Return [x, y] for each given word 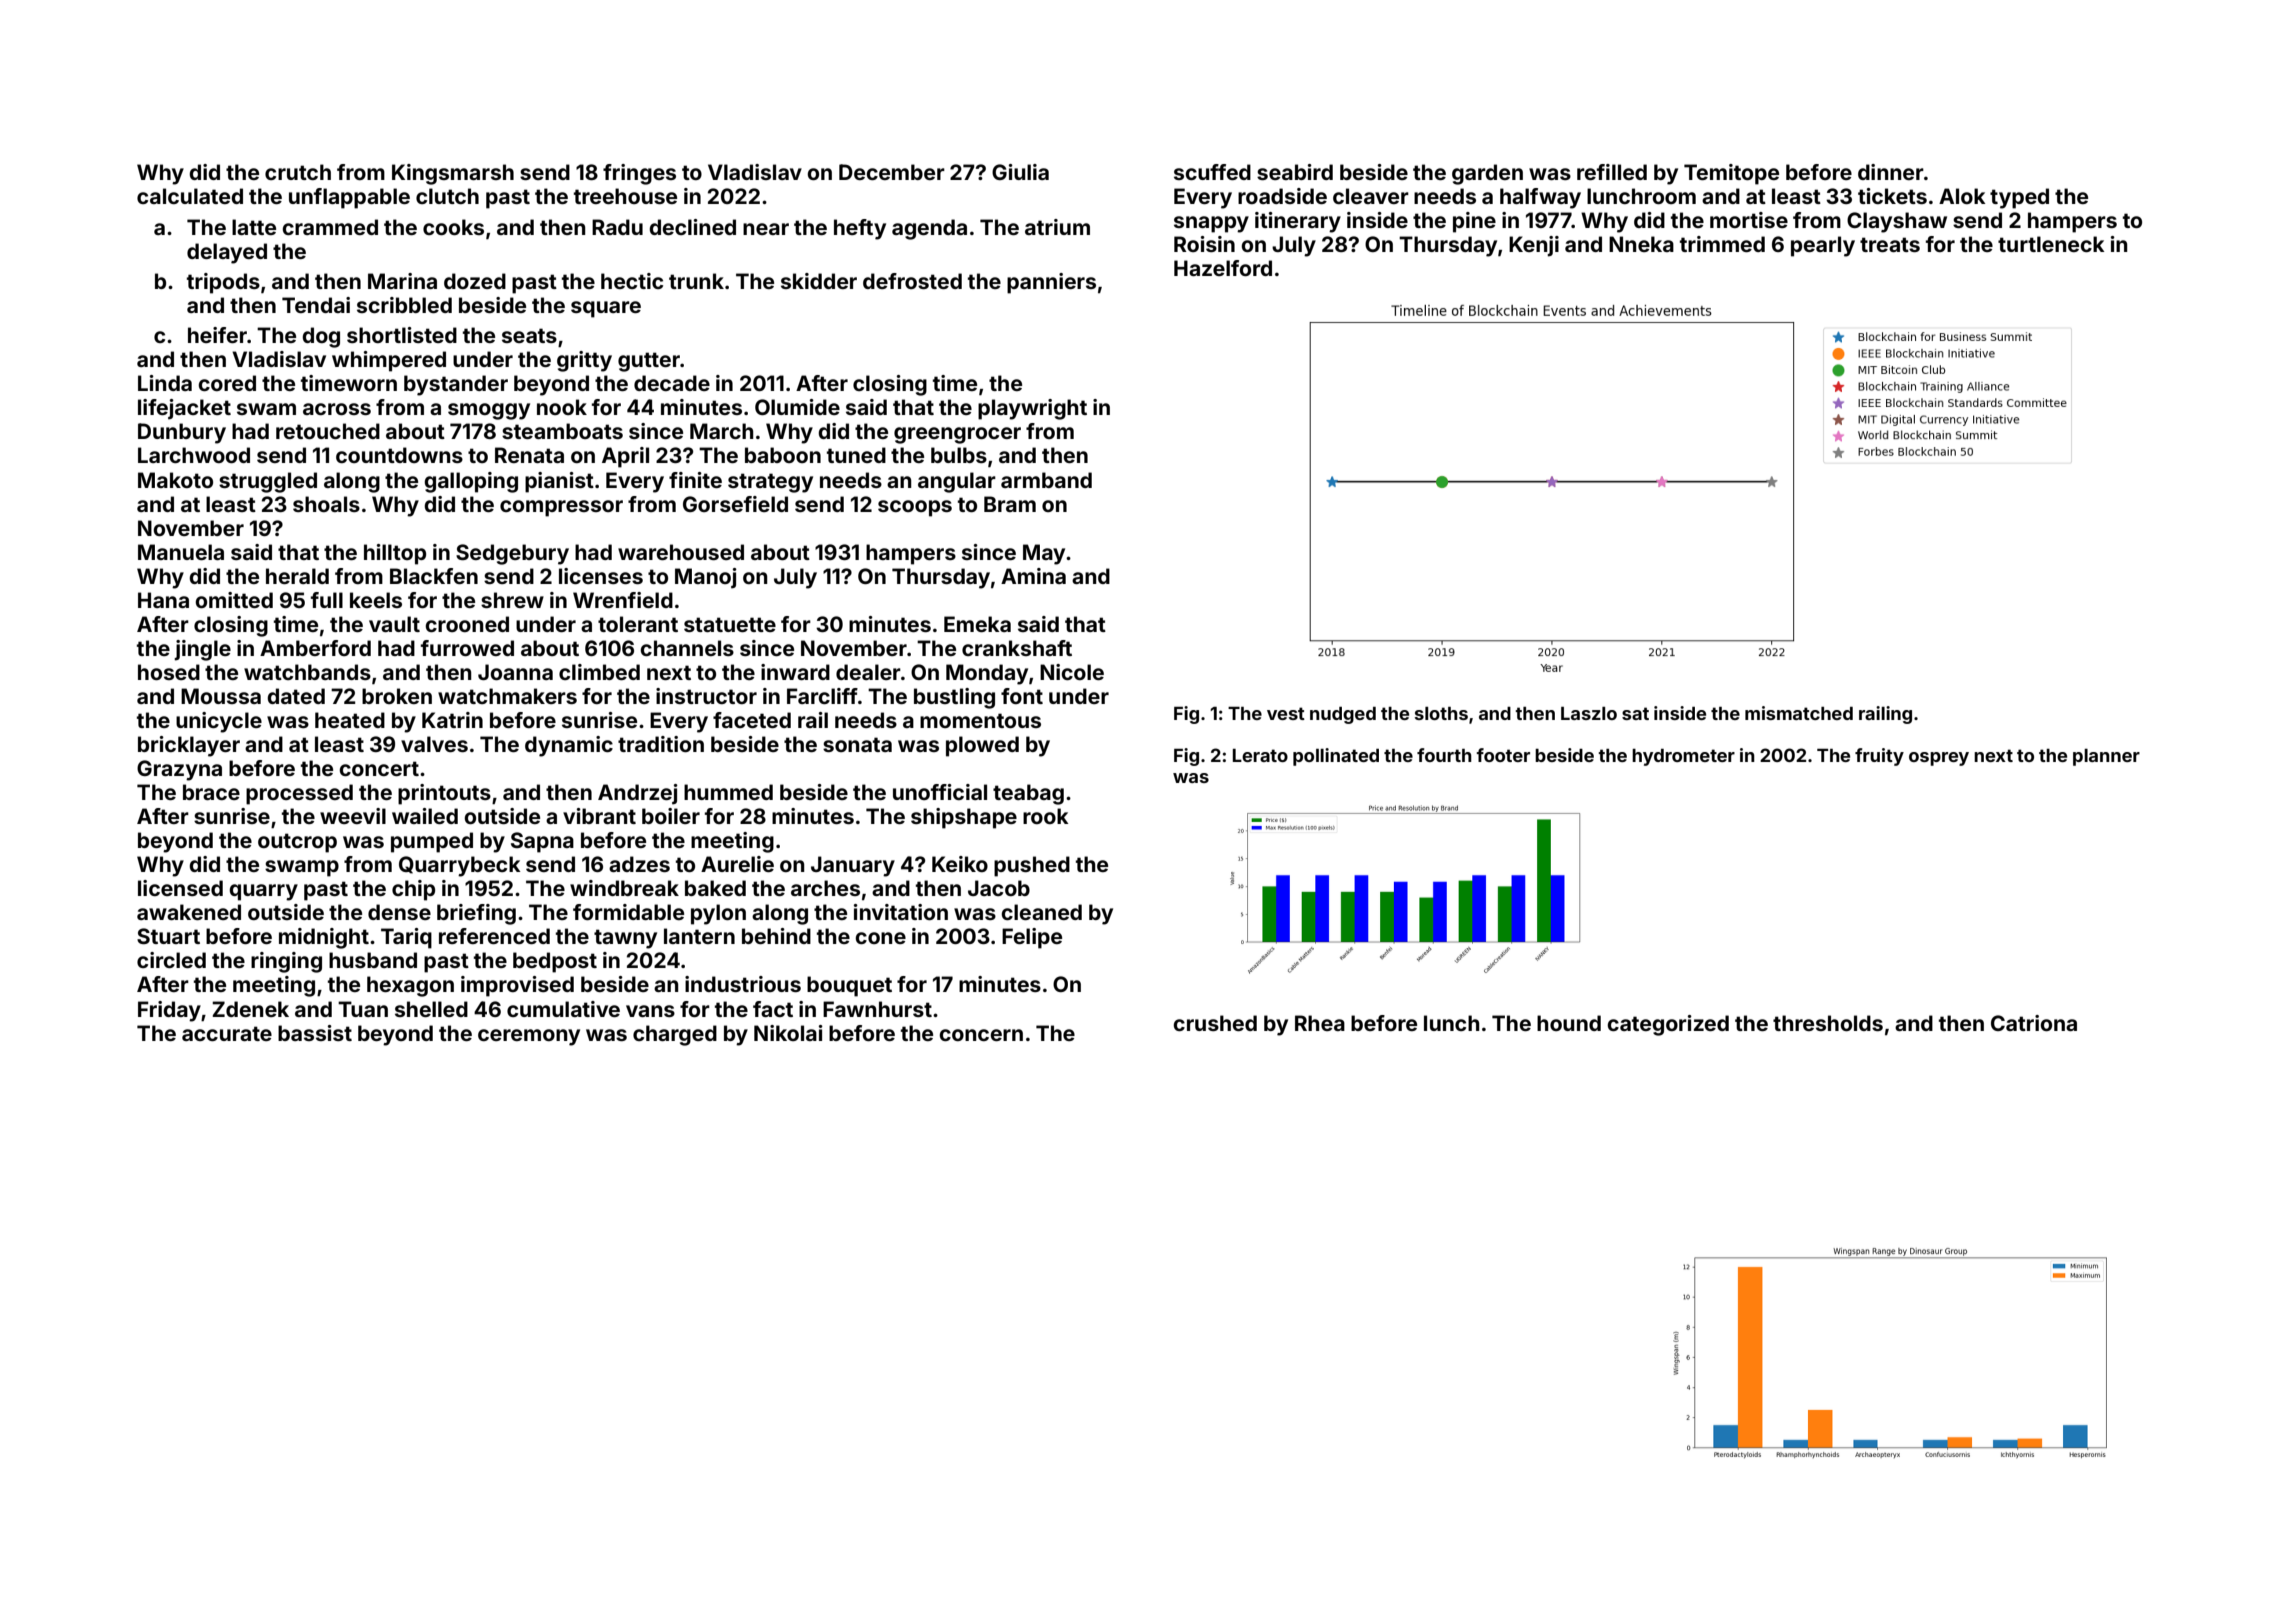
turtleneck [2051, 244]
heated [350, 720]
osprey [1939, 759]
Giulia [1020, 172]
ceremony [529, 1037]
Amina [1033, 576]
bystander [456, 385]
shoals [326, 504]
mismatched [1799, 713]
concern [981, 1035]
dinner [1891, 172]
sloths [1441, 713]
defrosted [912, 281]
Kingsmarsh [453, 174]
